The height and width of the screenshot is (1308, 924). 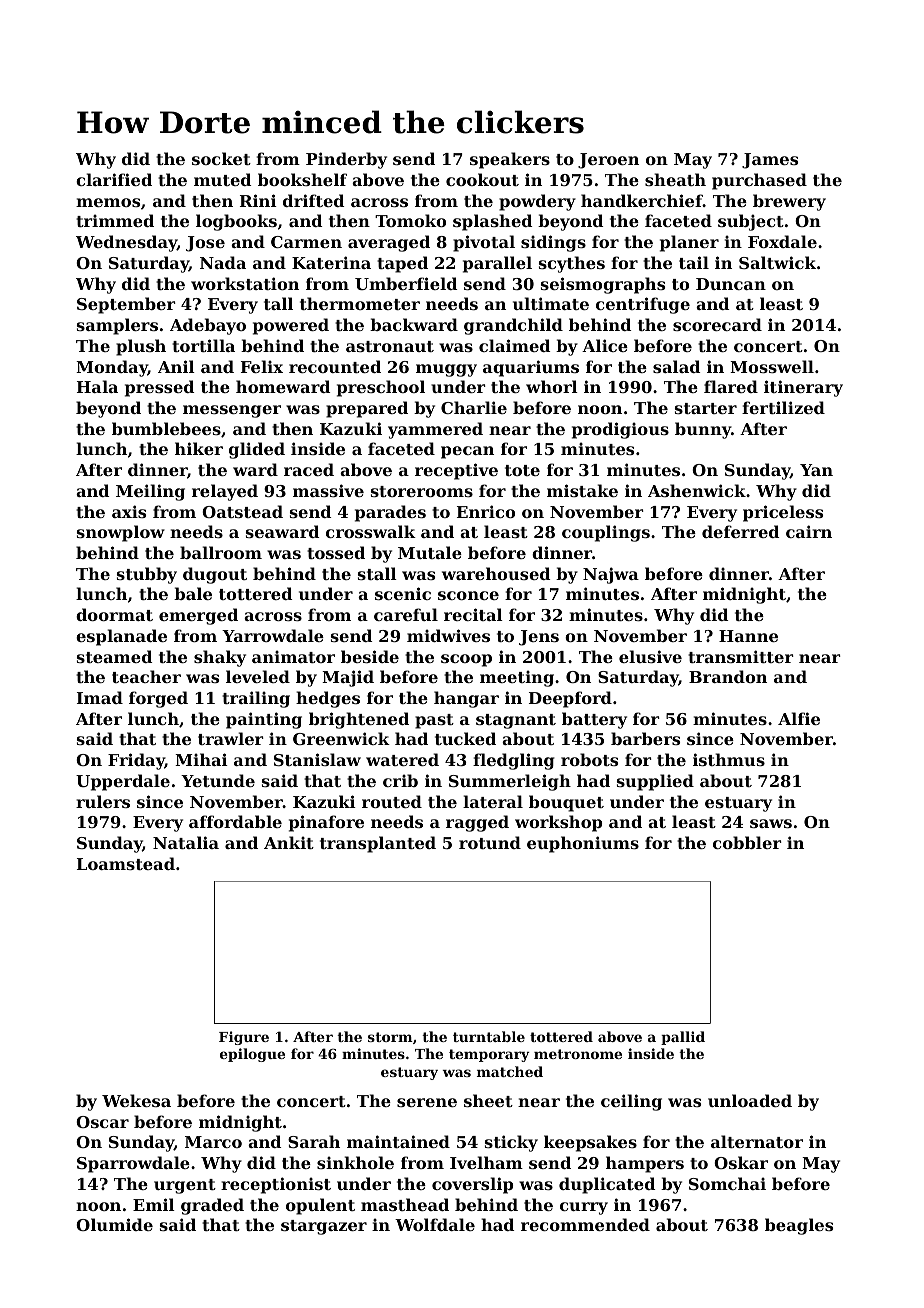 What do you see at coordinates (750, 1100) in the screenshot?
I see `unloaded` at bounding box center [750, 1100].
